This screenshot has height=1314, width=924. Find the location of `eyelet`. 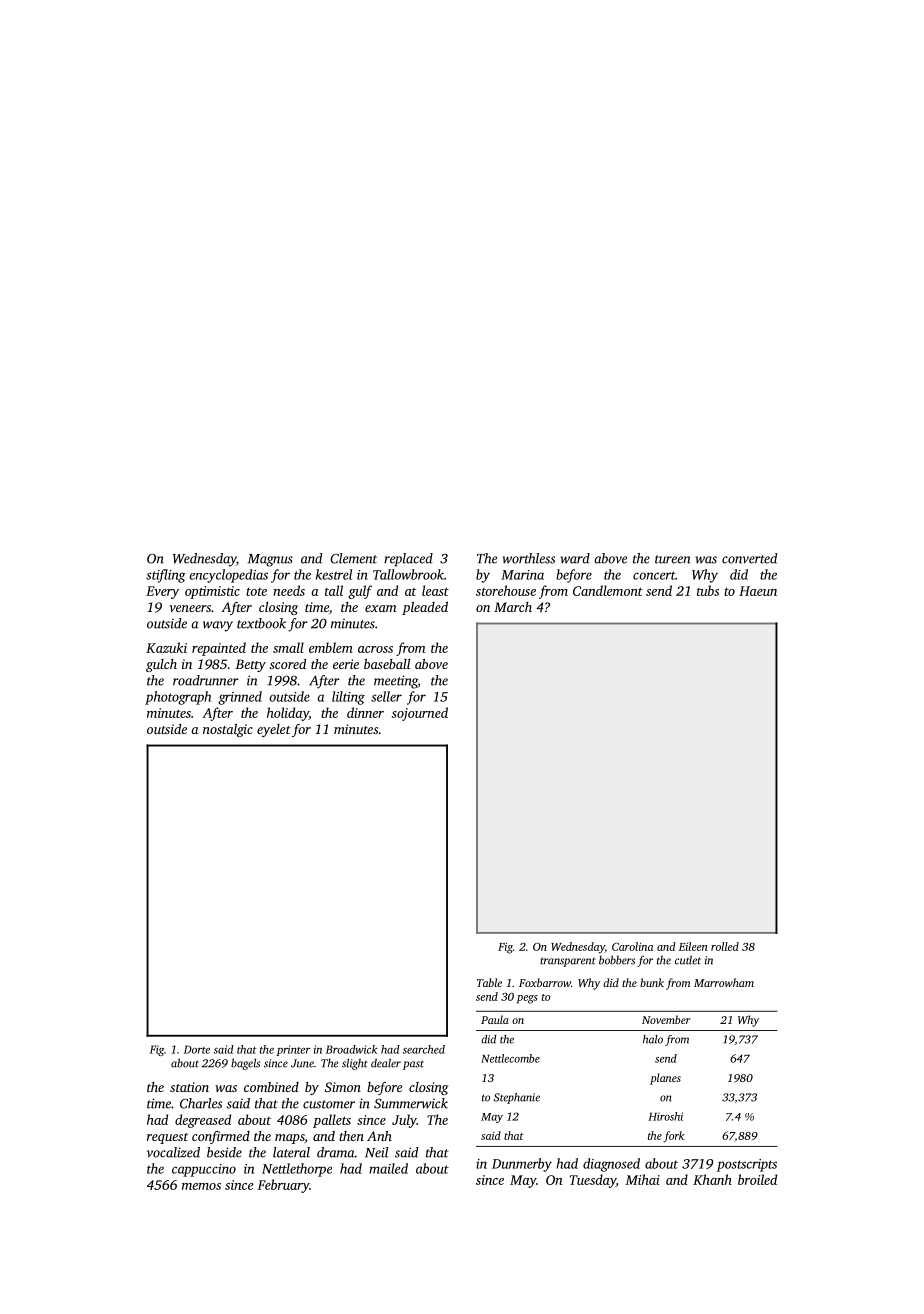

eyelet is located at coordinates (274, 730).
